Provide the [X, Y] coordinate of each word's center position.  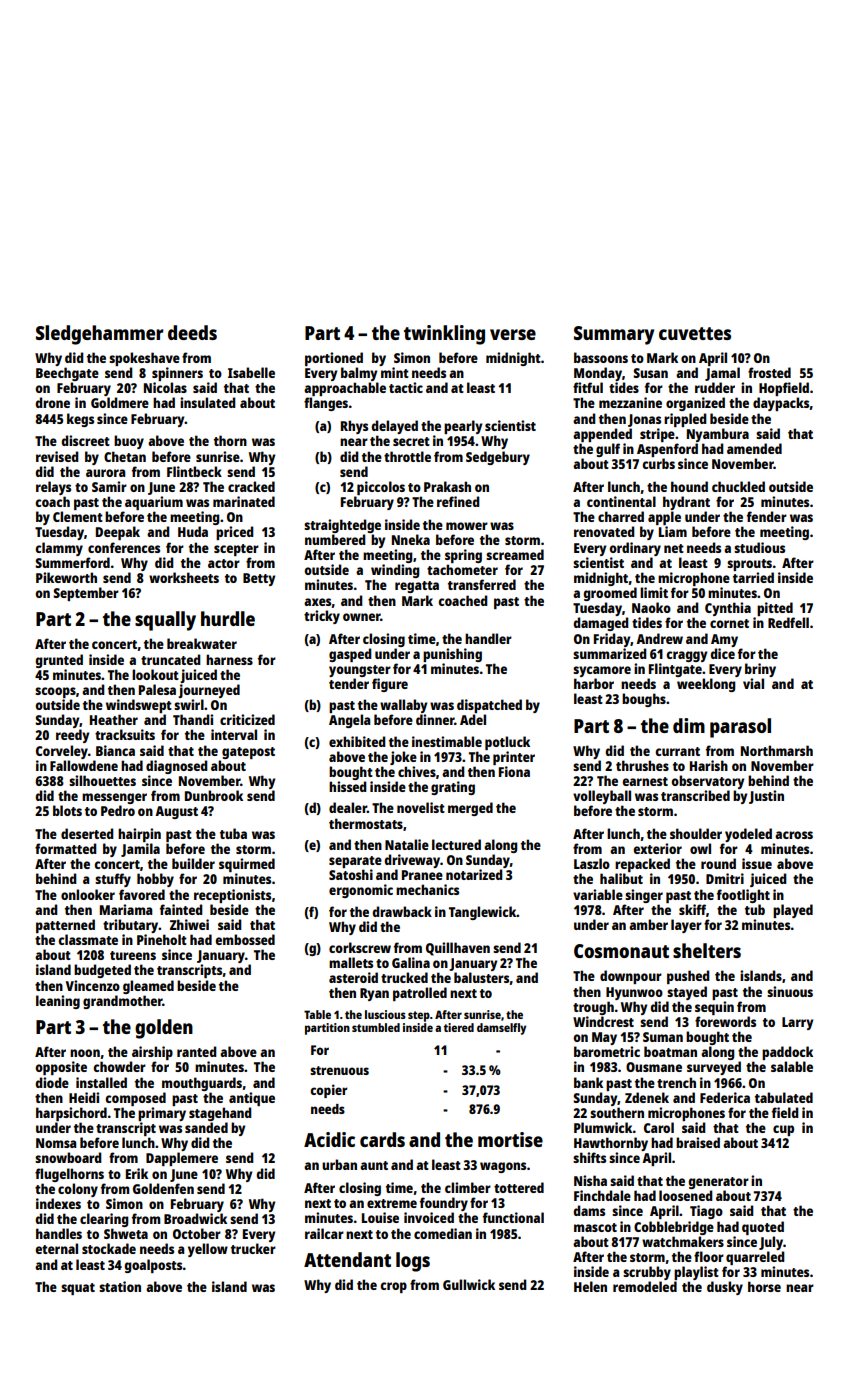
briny [760, 670]
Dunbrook [214, 795]
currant [677, 751]
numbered [335, 539]
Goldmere [120, 402]
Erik [137, 1173]
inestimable [447, 741]
